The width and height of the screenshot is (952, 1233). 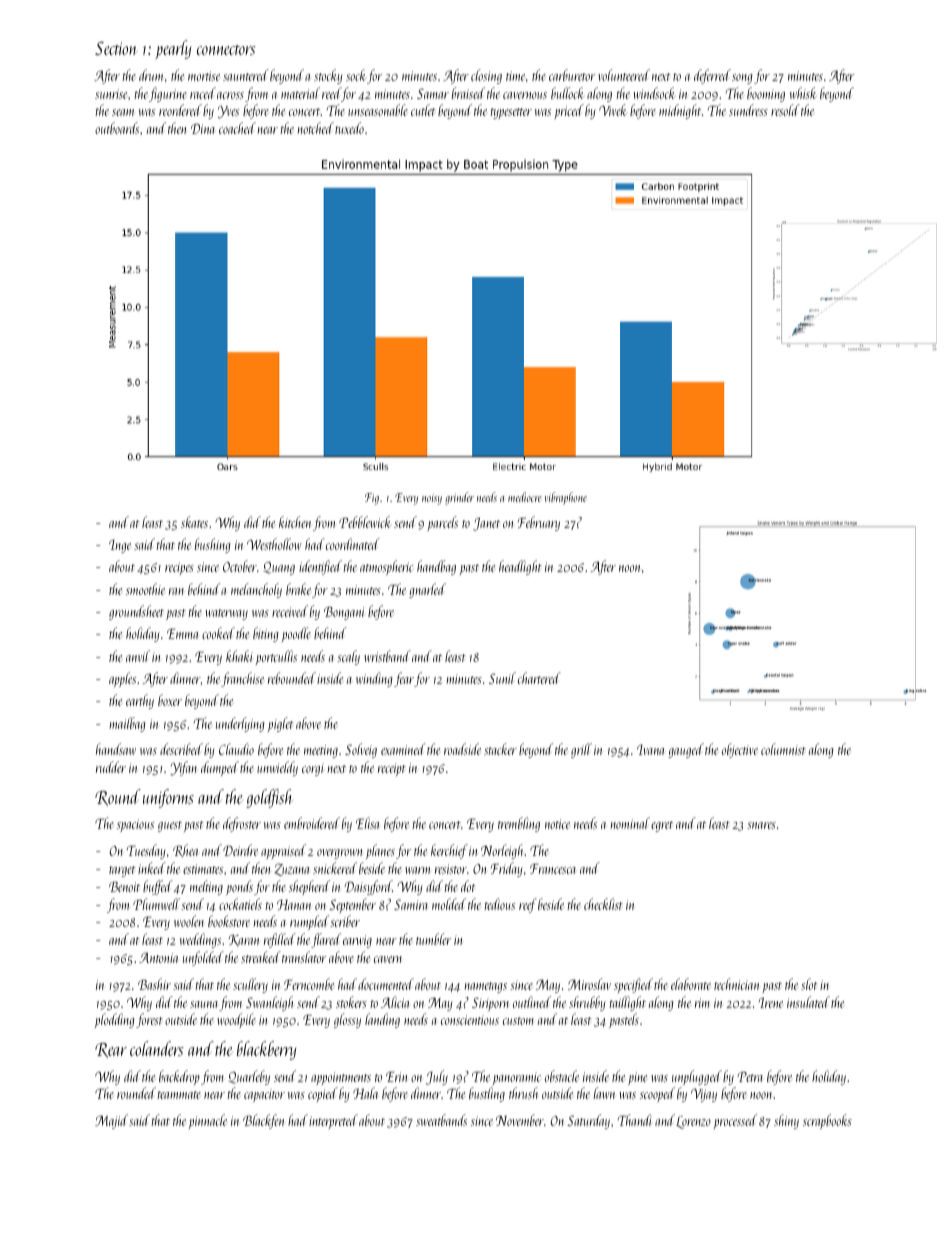 What do you see at coordinates (783, 749) in the screenshot?
I see `columnist` at bounding box center [783, 749].
